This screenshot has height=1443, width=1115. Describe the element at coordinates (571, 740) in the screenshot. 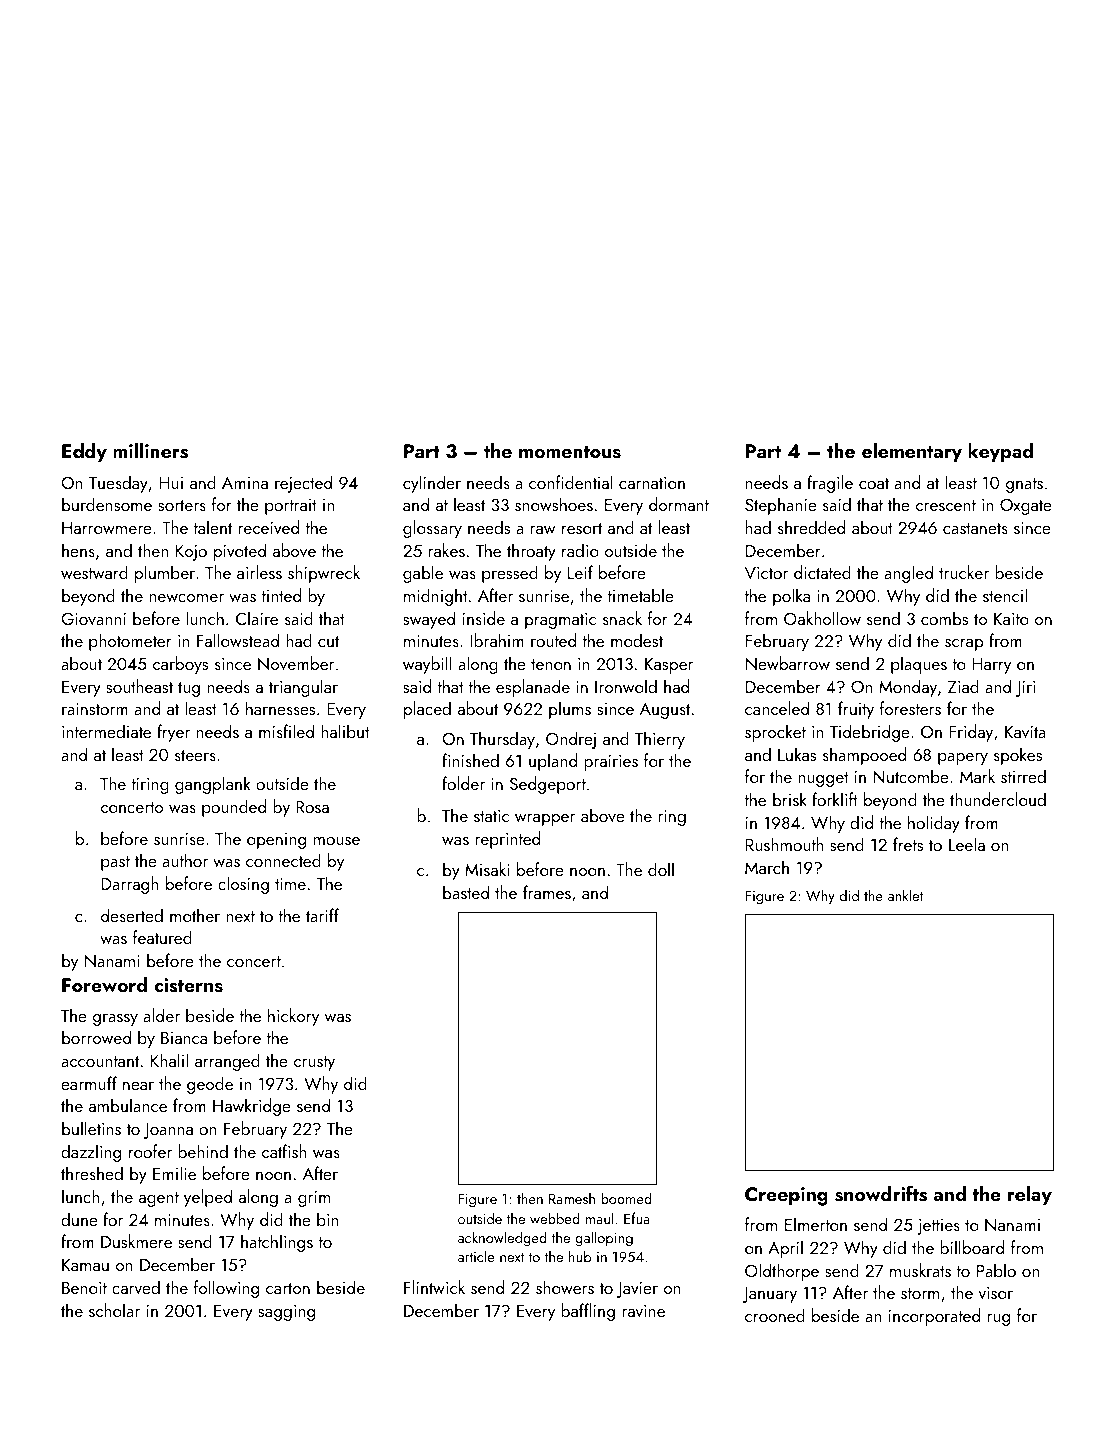

I see `Ondrej` at that location.
